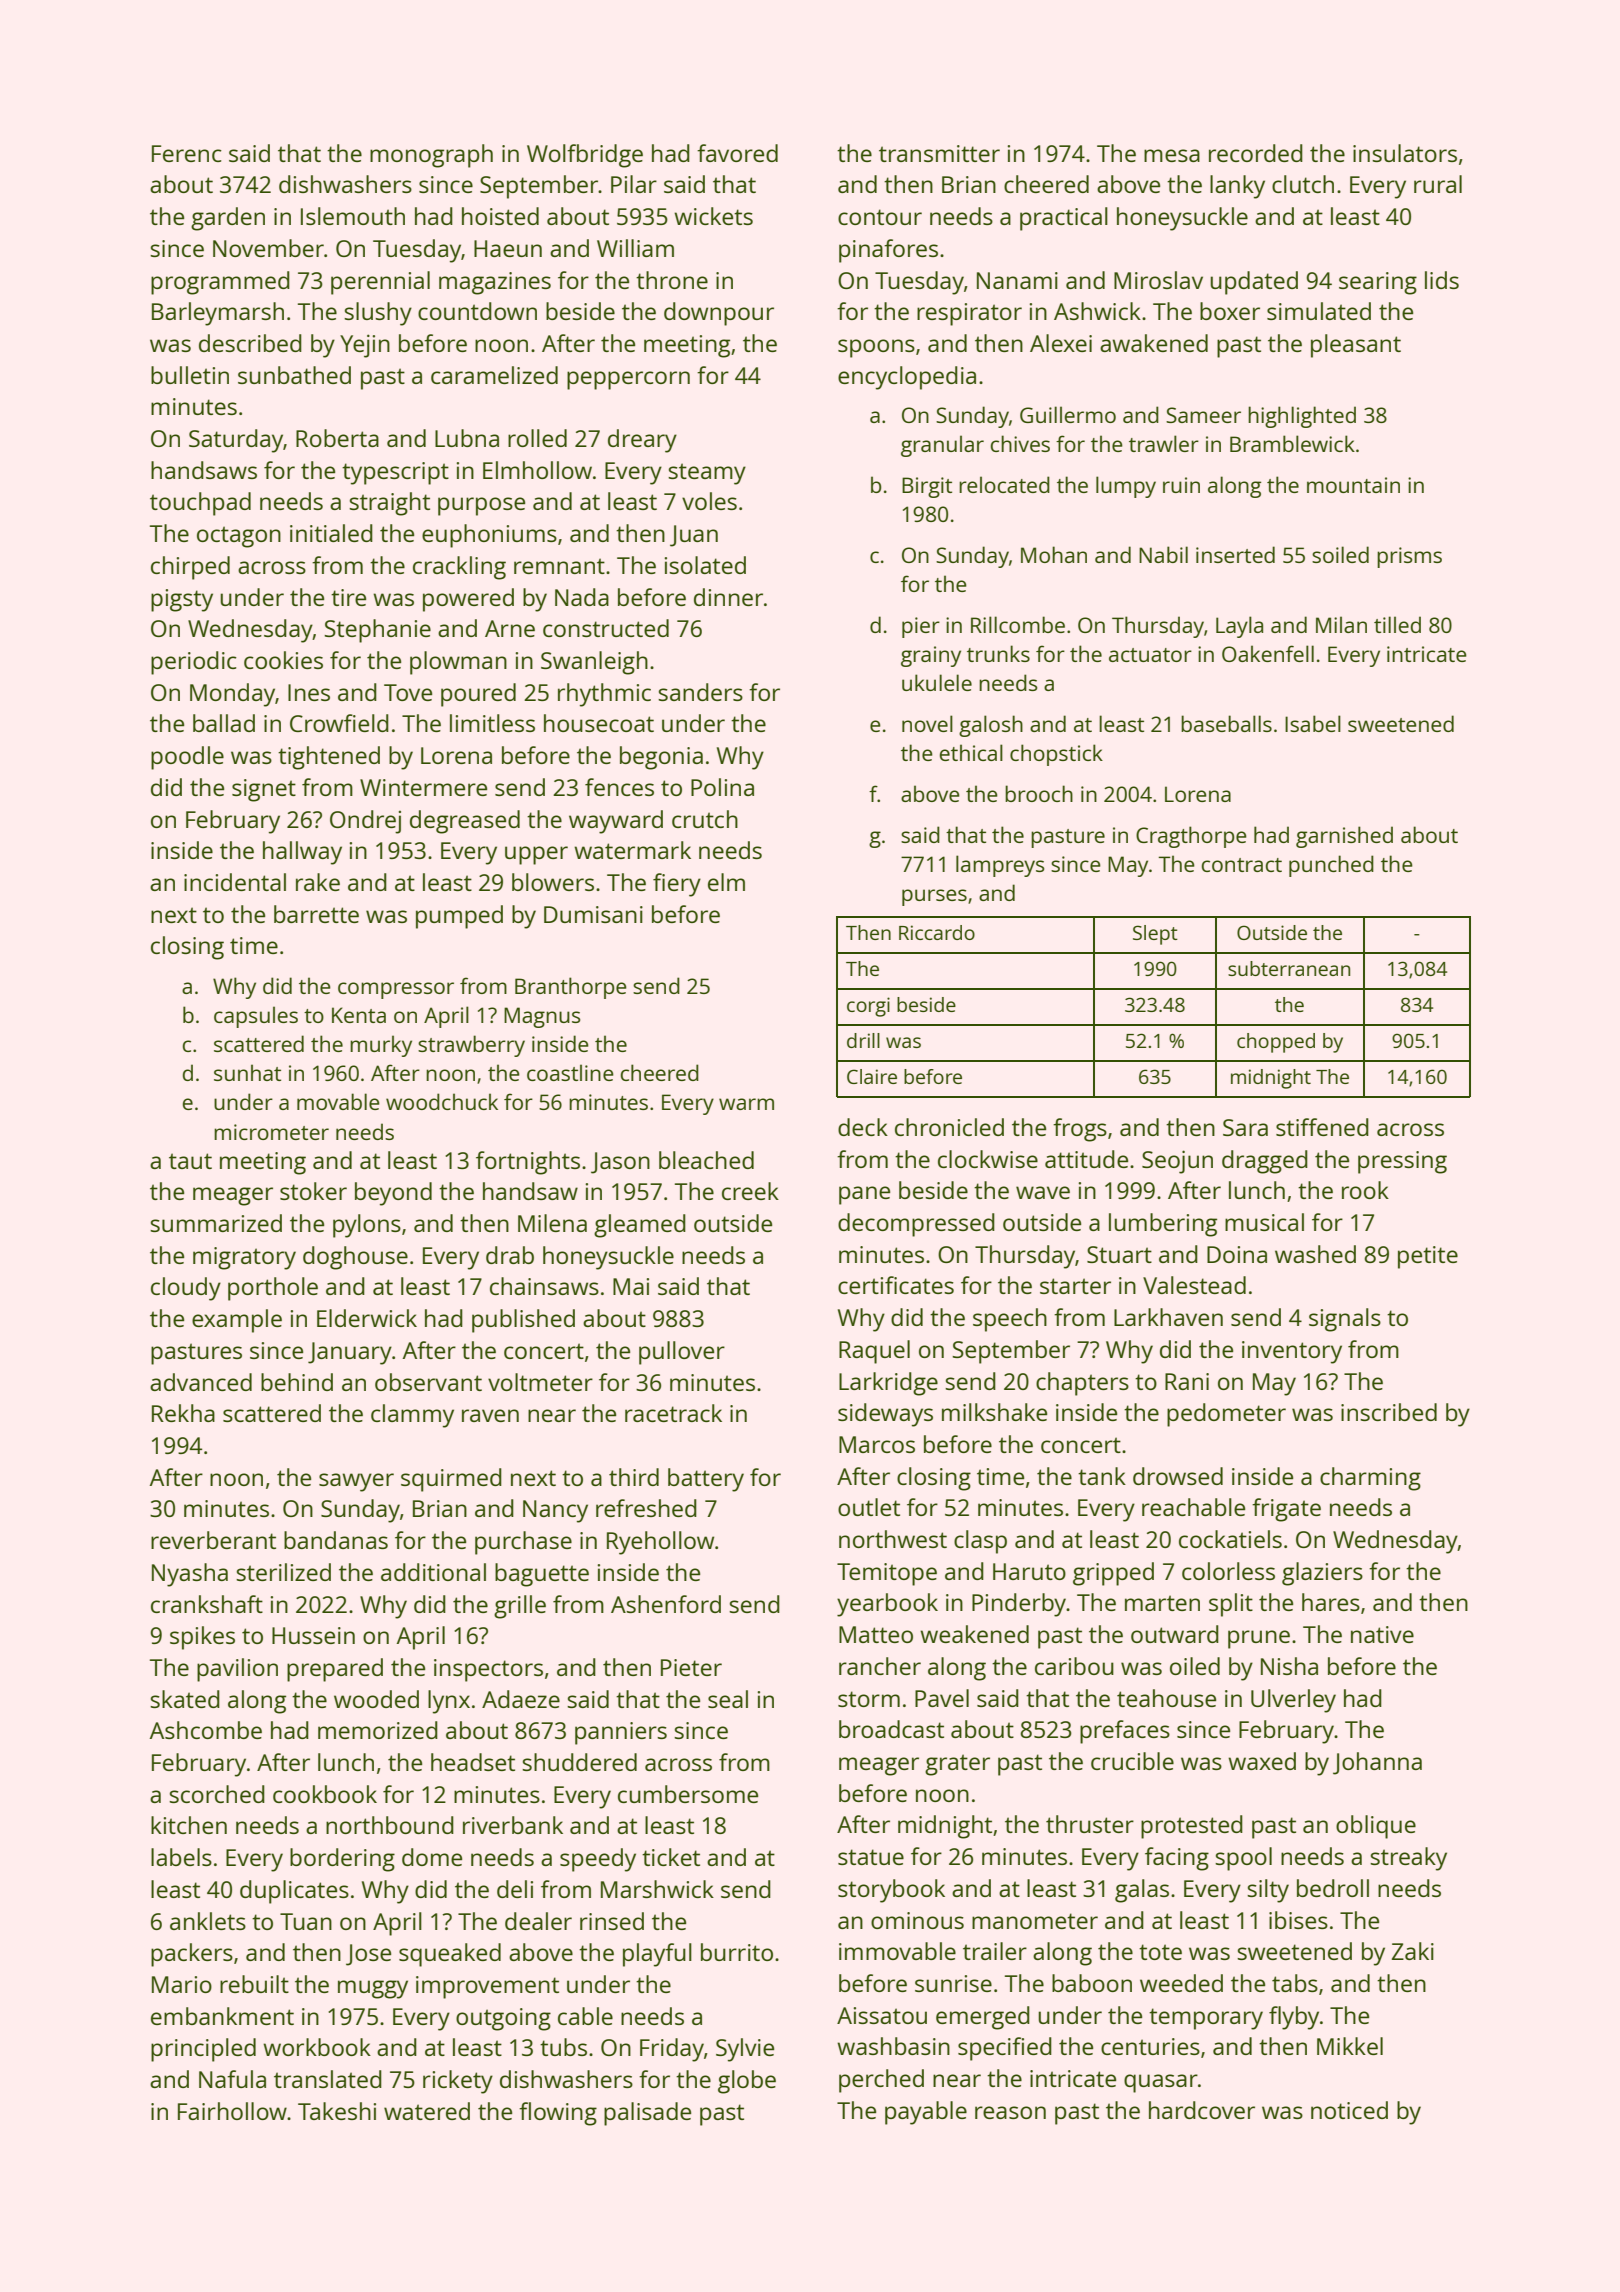  I want to click on subterranean, so click(1289, 968).
